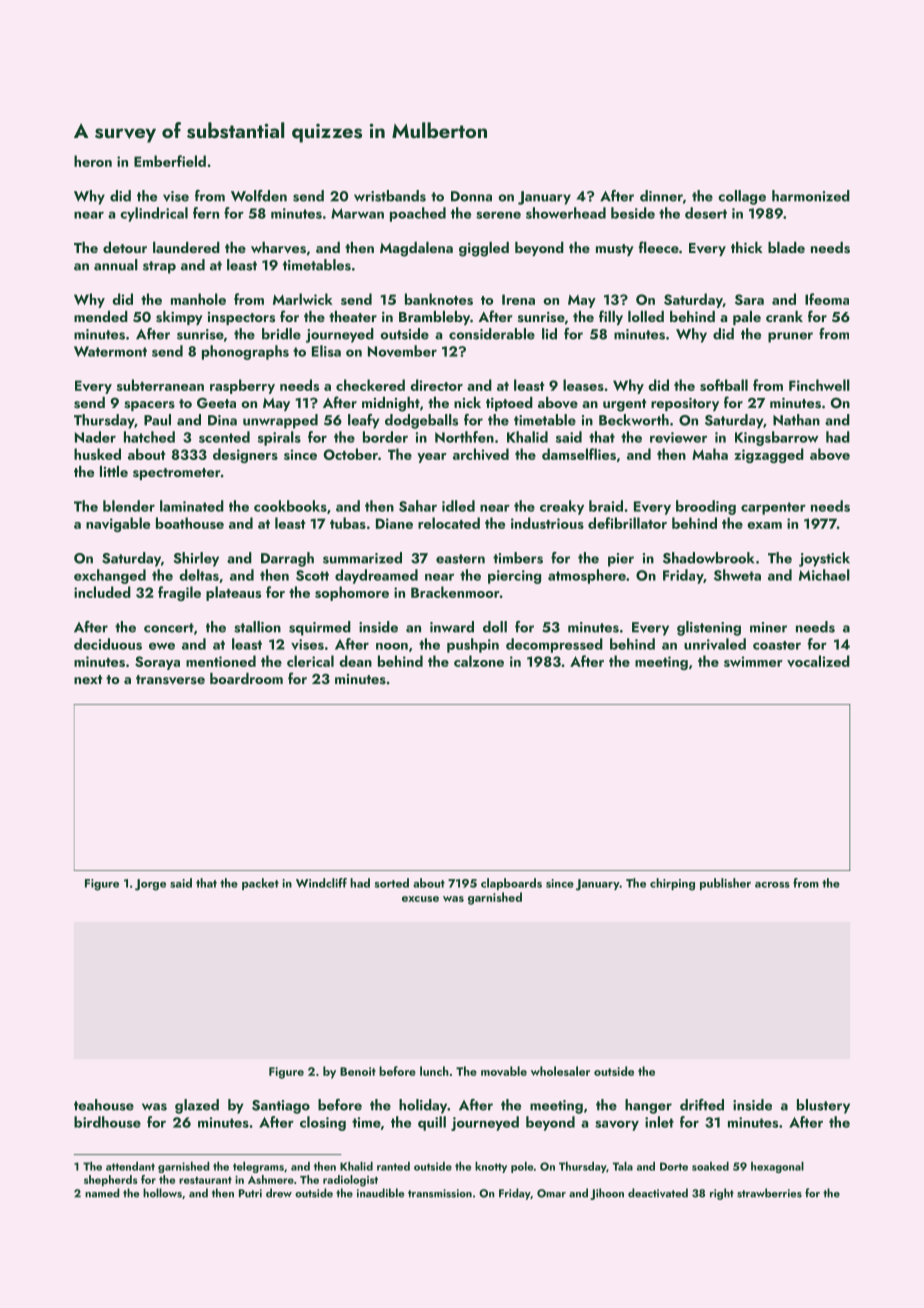  What do you see at coordinates (823, 1106) in the document?
I see `blustery` at bounding box center [823, 1106].
